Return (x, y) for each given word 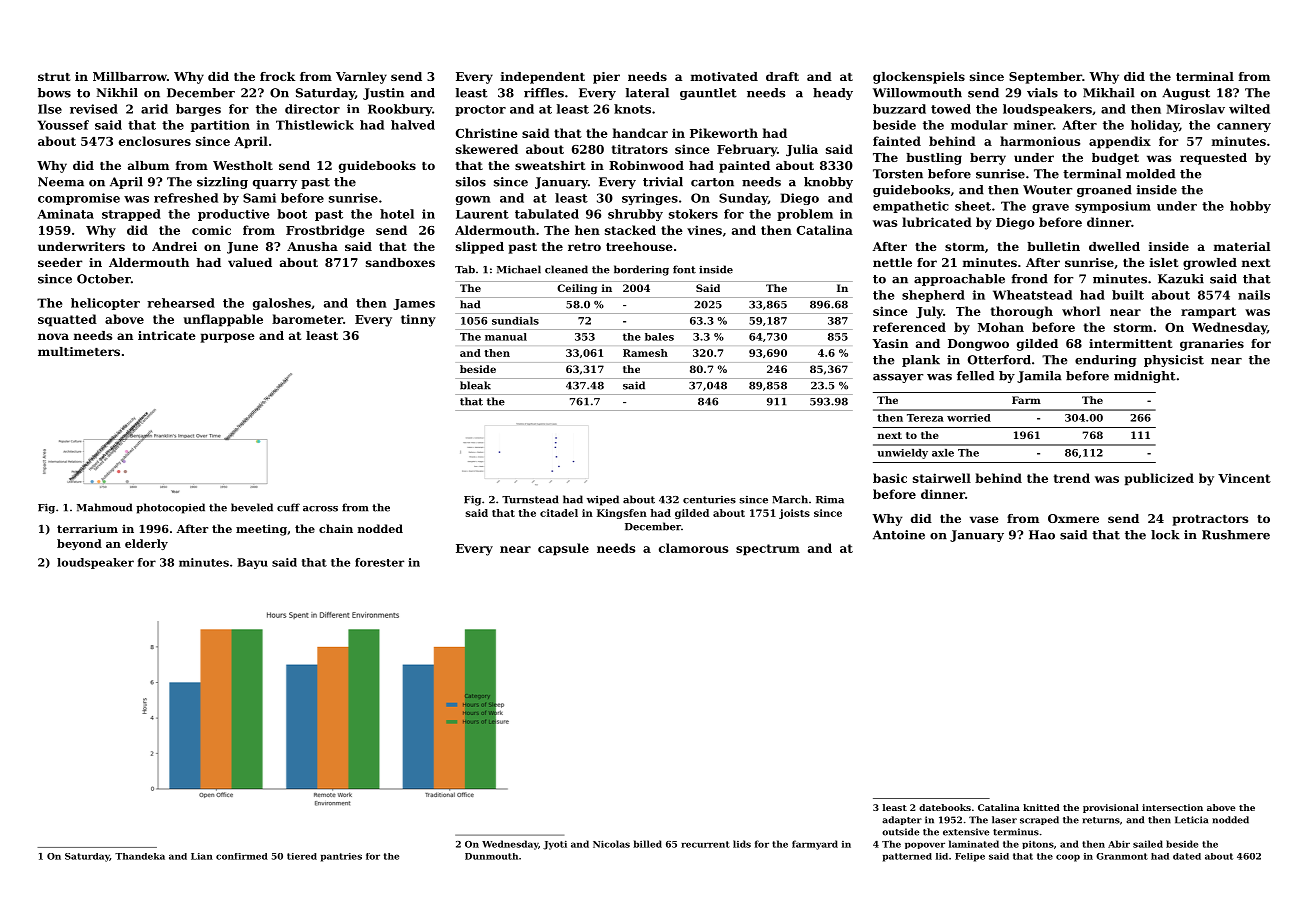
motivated (724, 76)
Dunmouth (491, 856)
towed (951, 109)
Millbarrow (130, 76)
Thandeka (140, 856)
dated (1187, 856)
